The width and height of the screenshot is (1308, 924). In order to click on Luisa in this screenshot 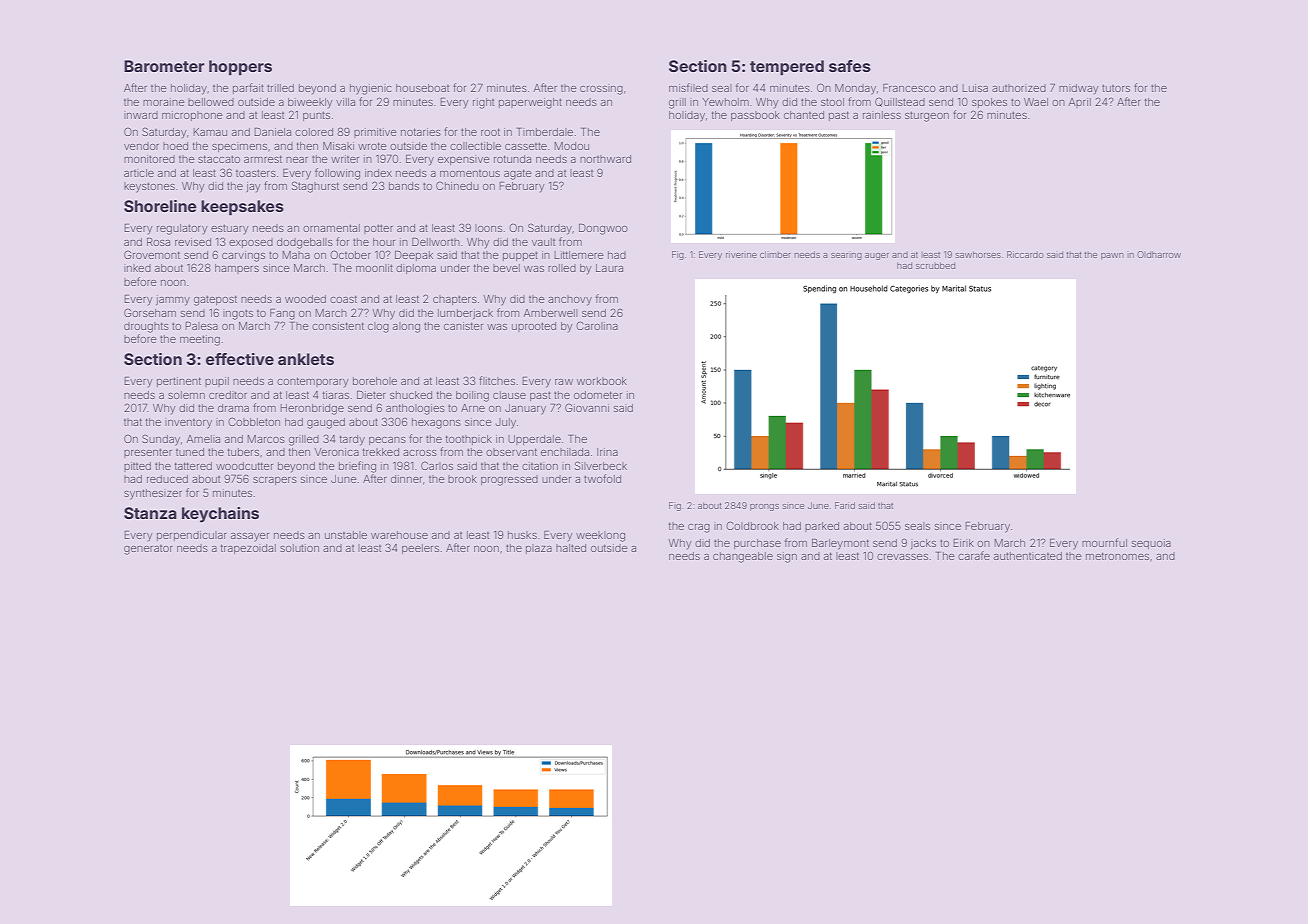, I will do `click(975, 88)`.
